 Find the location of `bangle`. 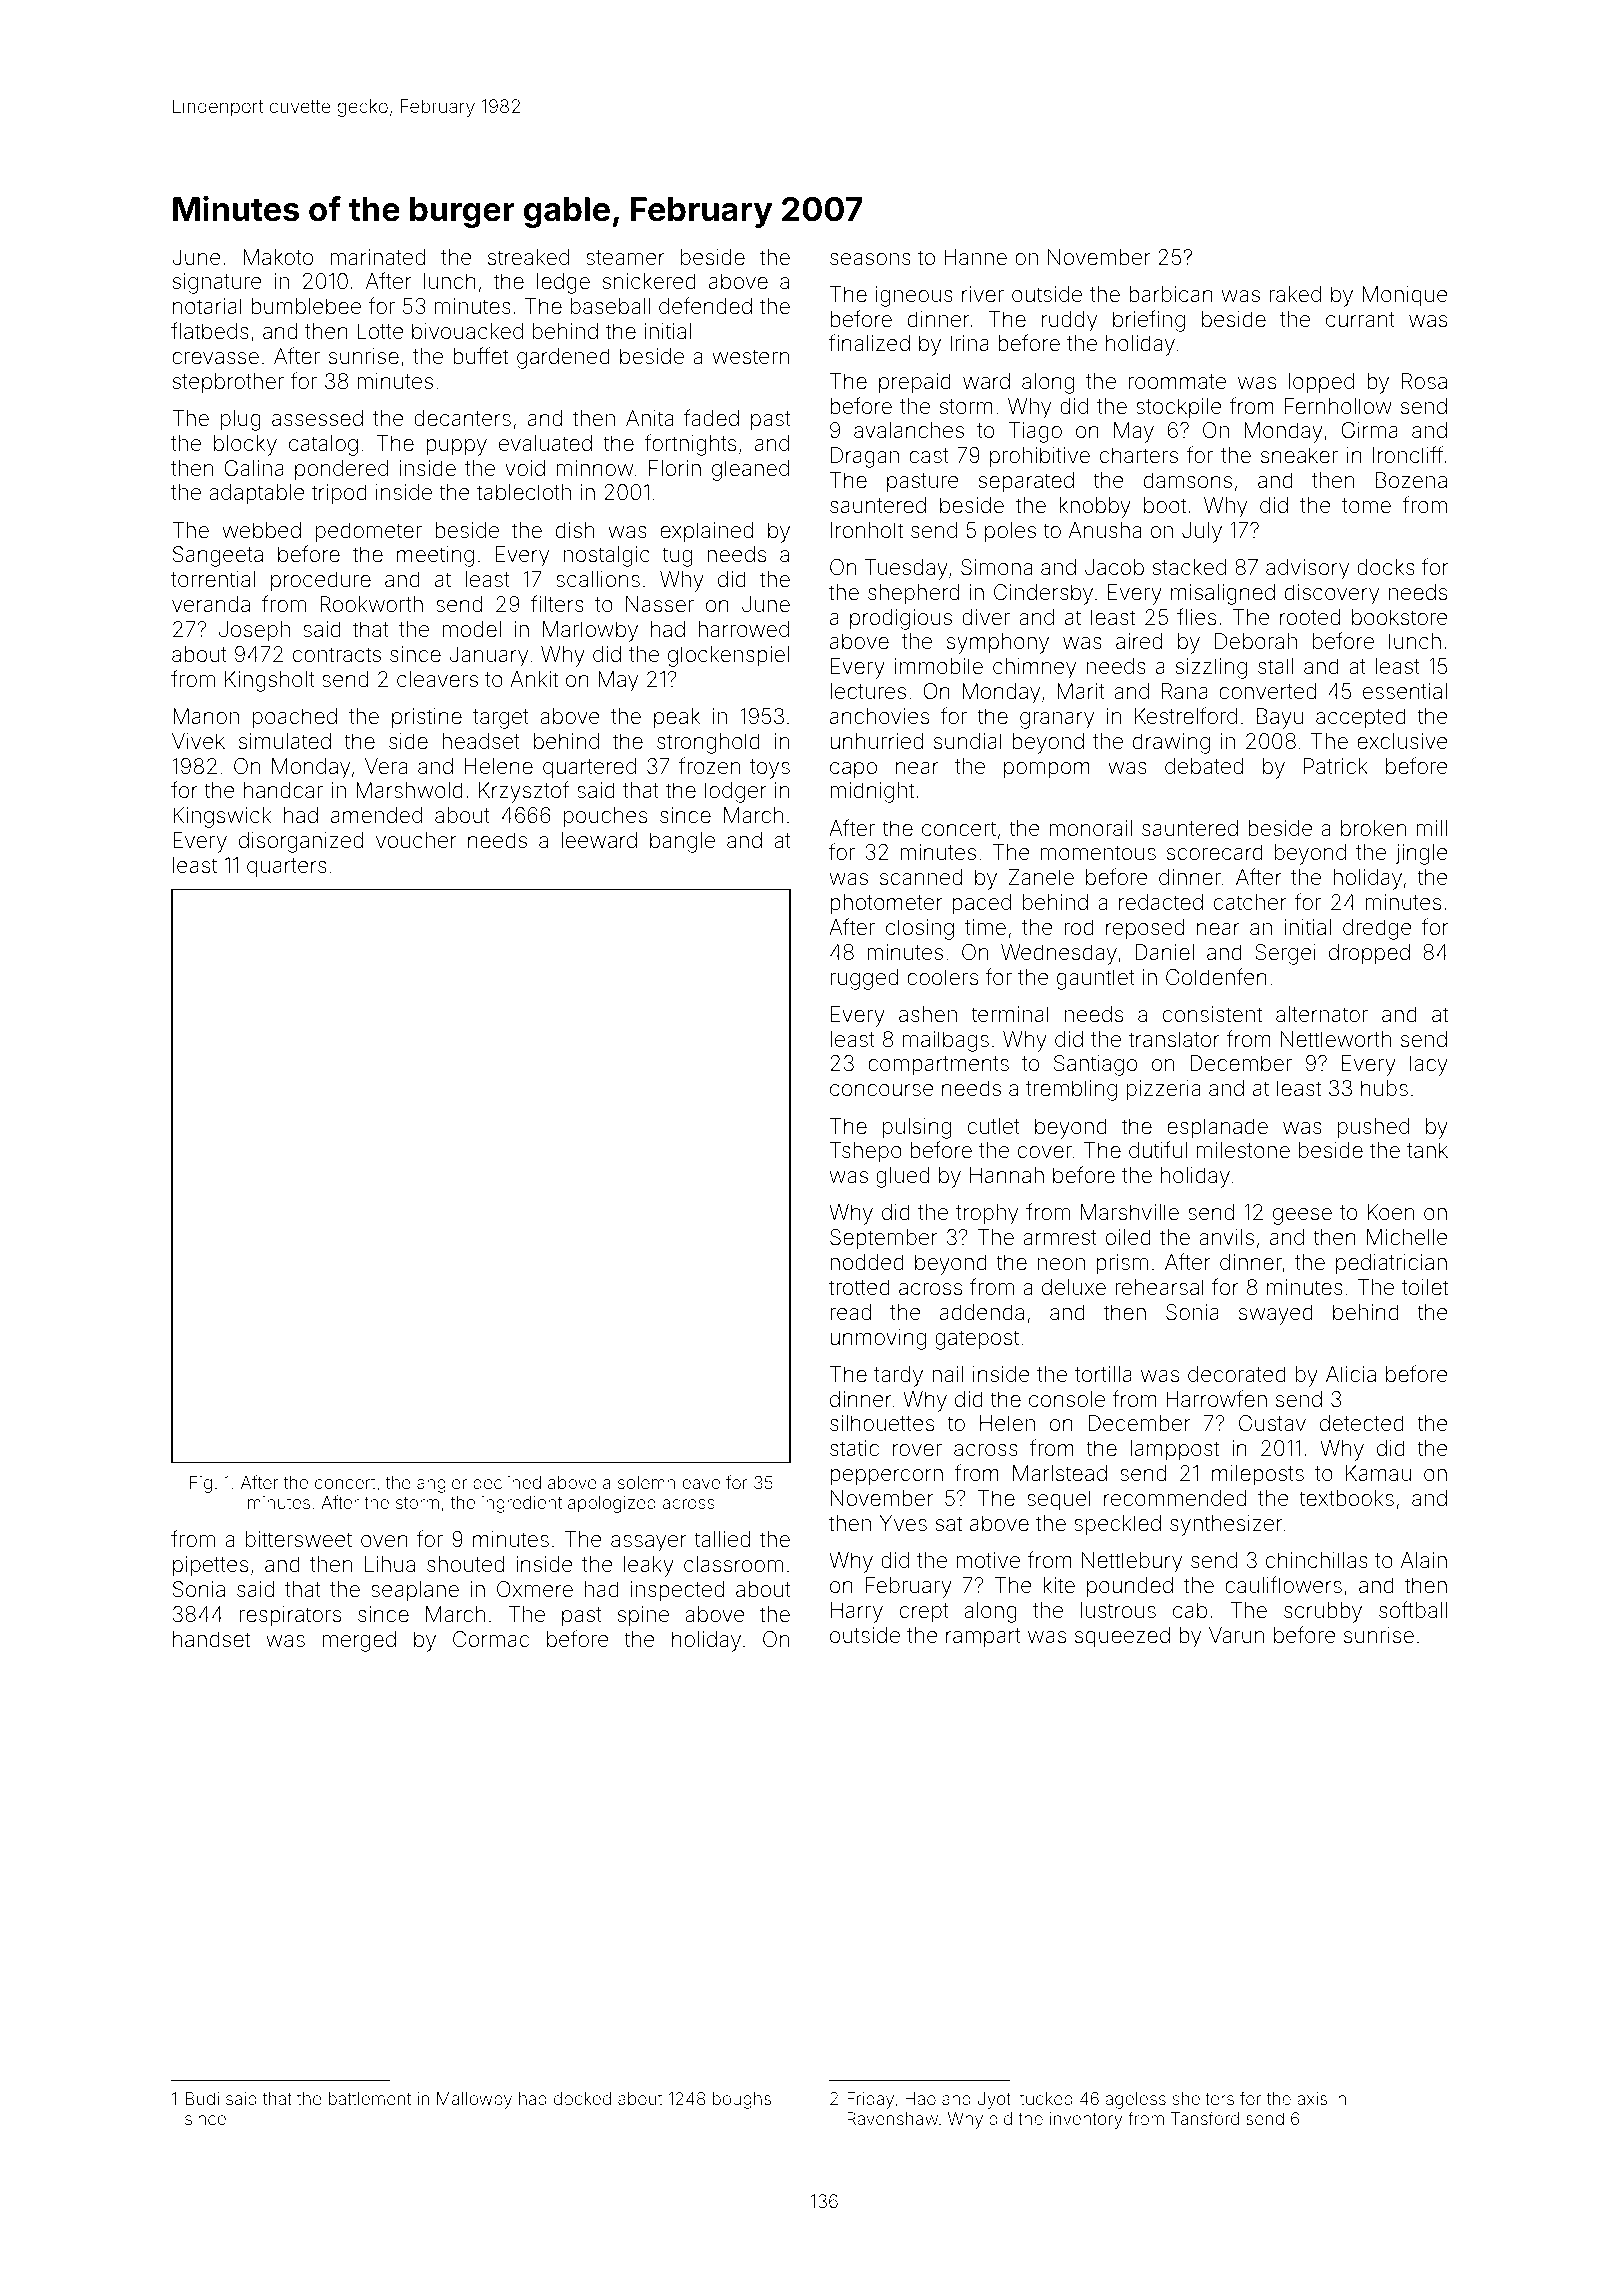

bangle is located at coordinates (682, 842).
